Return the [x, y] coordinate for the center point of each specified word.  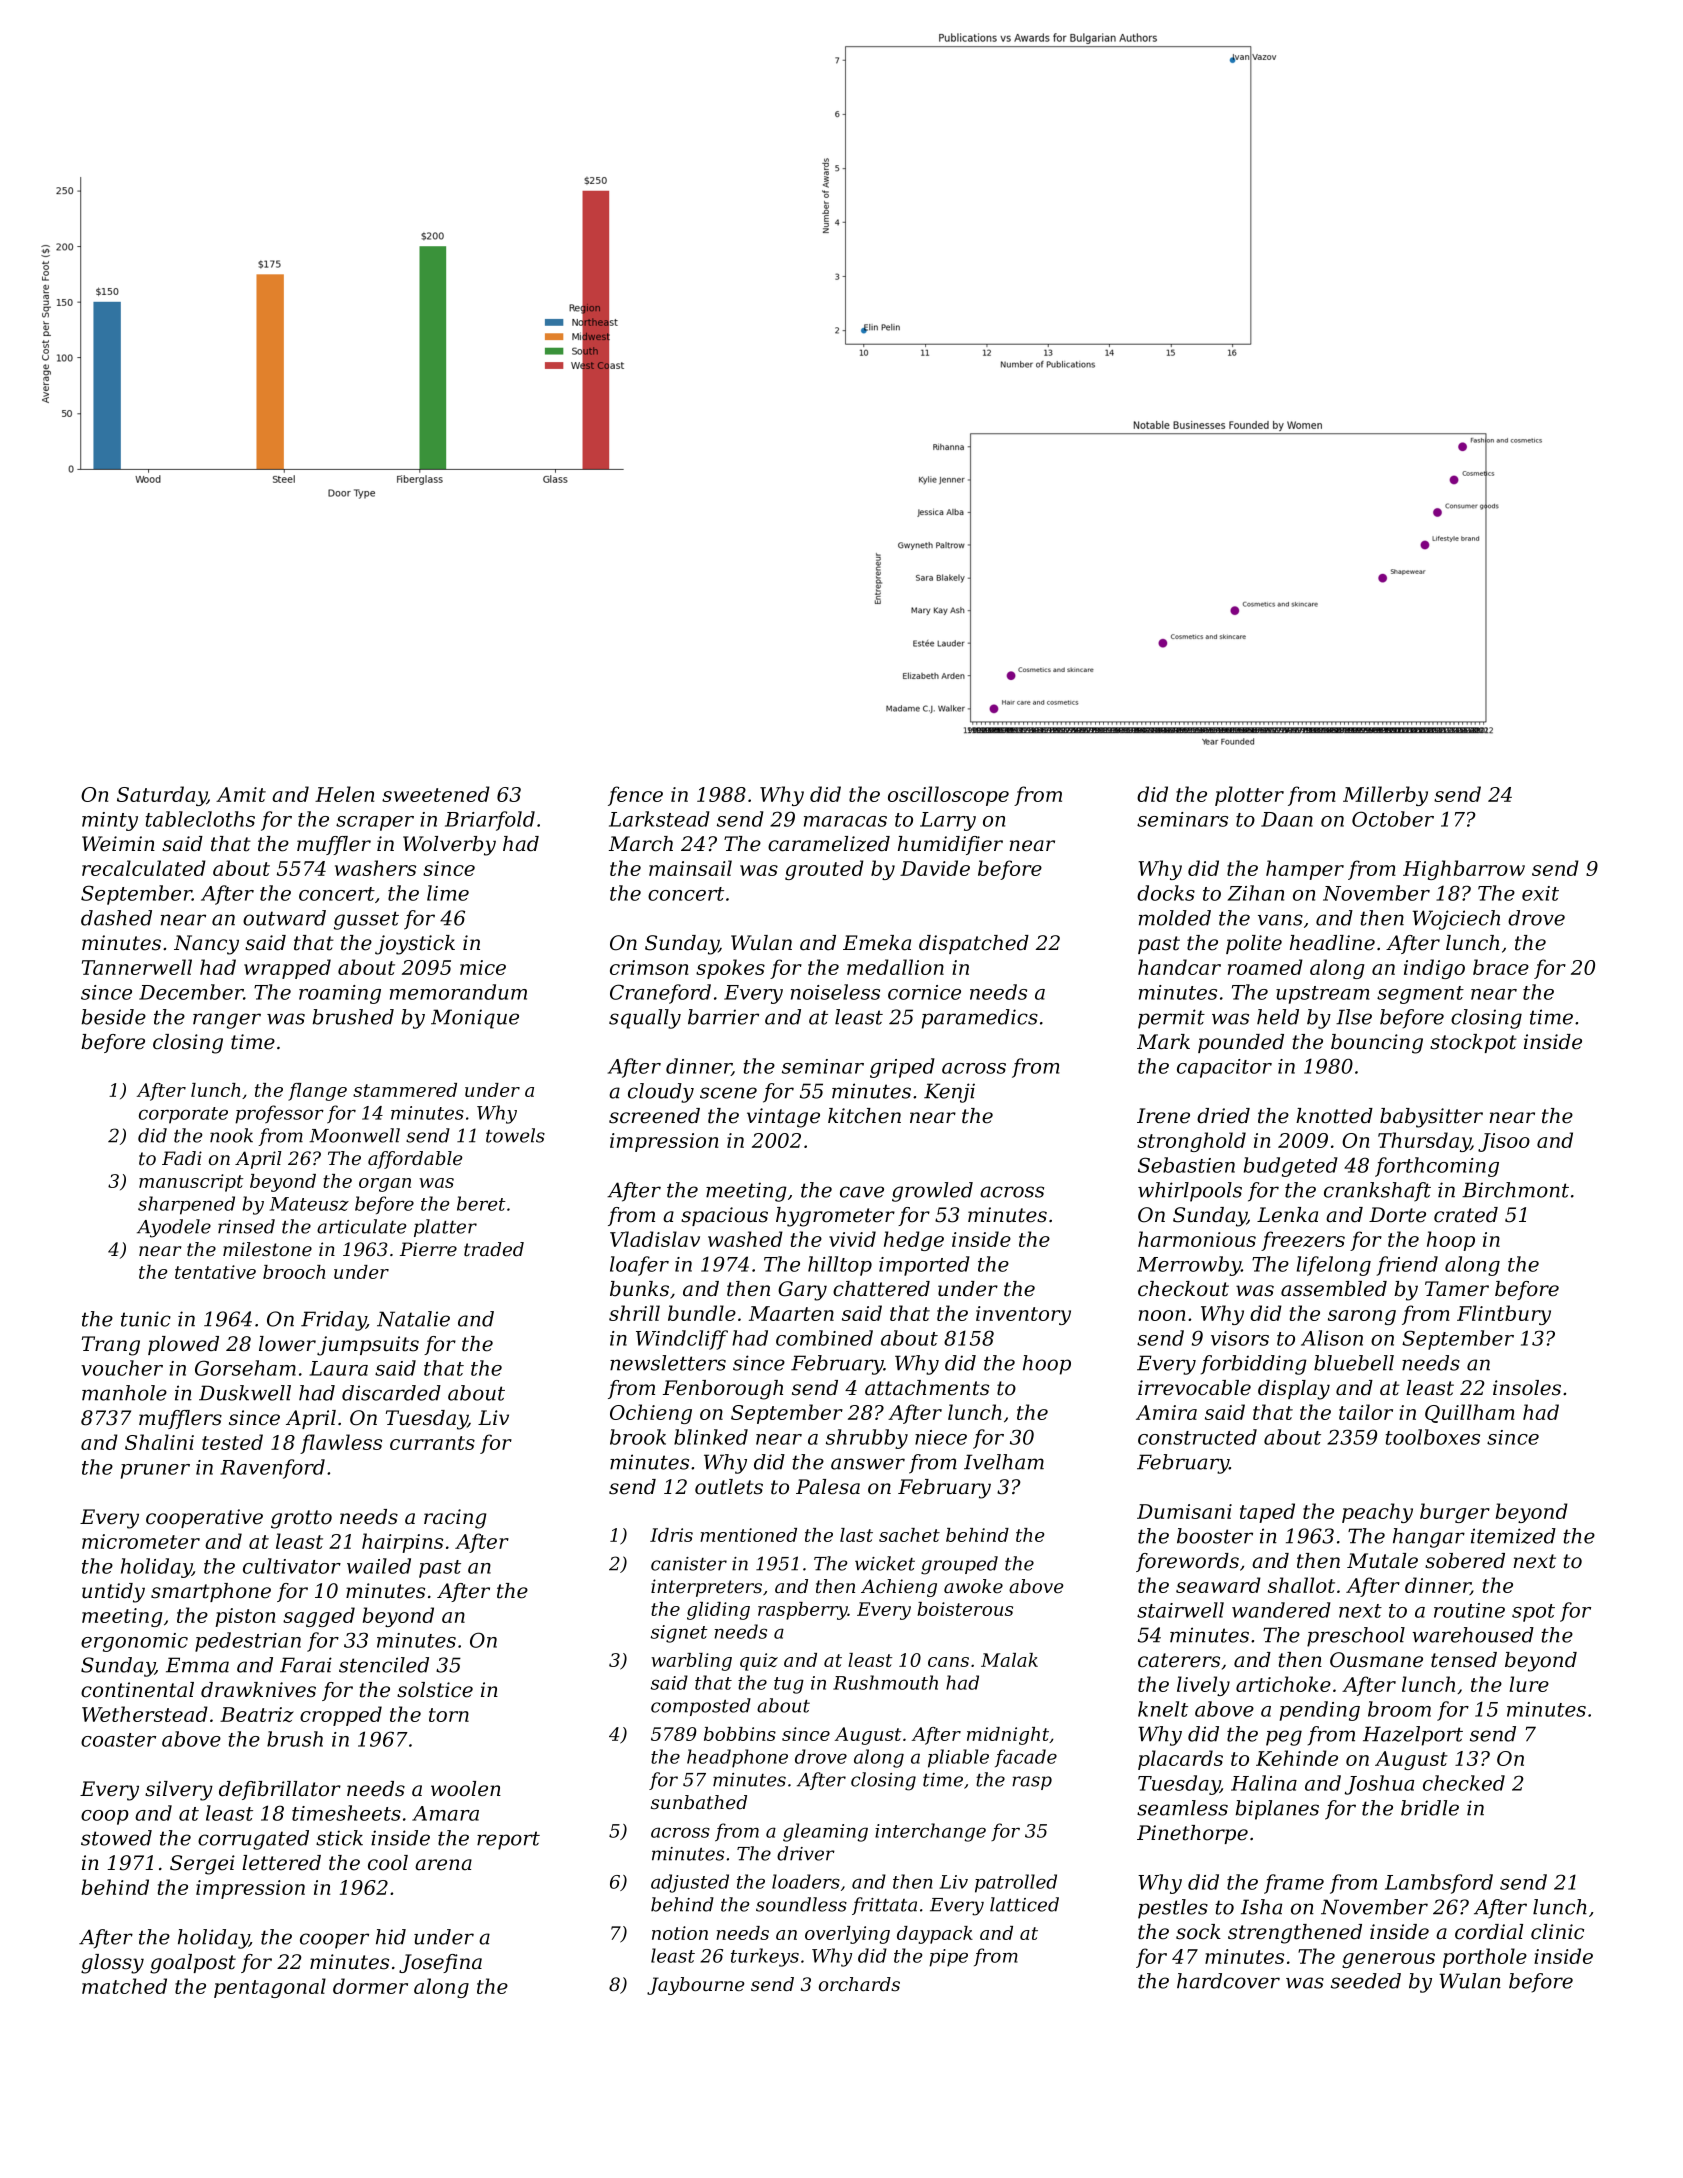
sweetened [436, 794]
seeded [1366, 1981]
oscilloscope [948, 796]
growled [932, 1192]
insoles [1527, 1388]
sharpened [186, 1205]
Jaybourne [696, 1986]
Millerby [1385, 796]
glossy [112, 1964]
